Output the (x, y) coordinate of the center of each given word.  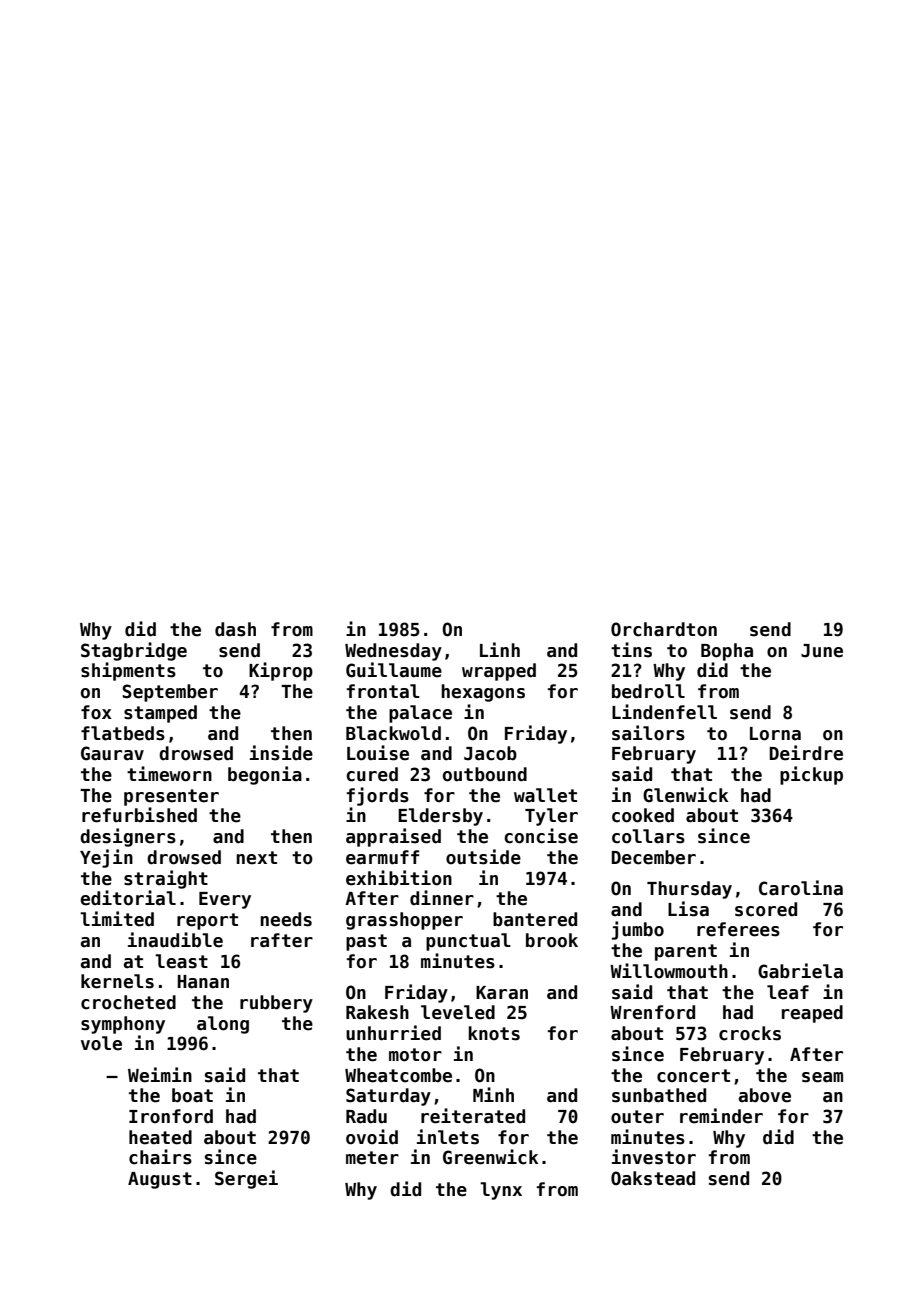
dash (235, 629)
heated (160, 1137)
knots (494, 1033)
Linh (500, 649)
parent (686, 952)
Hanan (203, 982)
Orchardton (664, 629)
